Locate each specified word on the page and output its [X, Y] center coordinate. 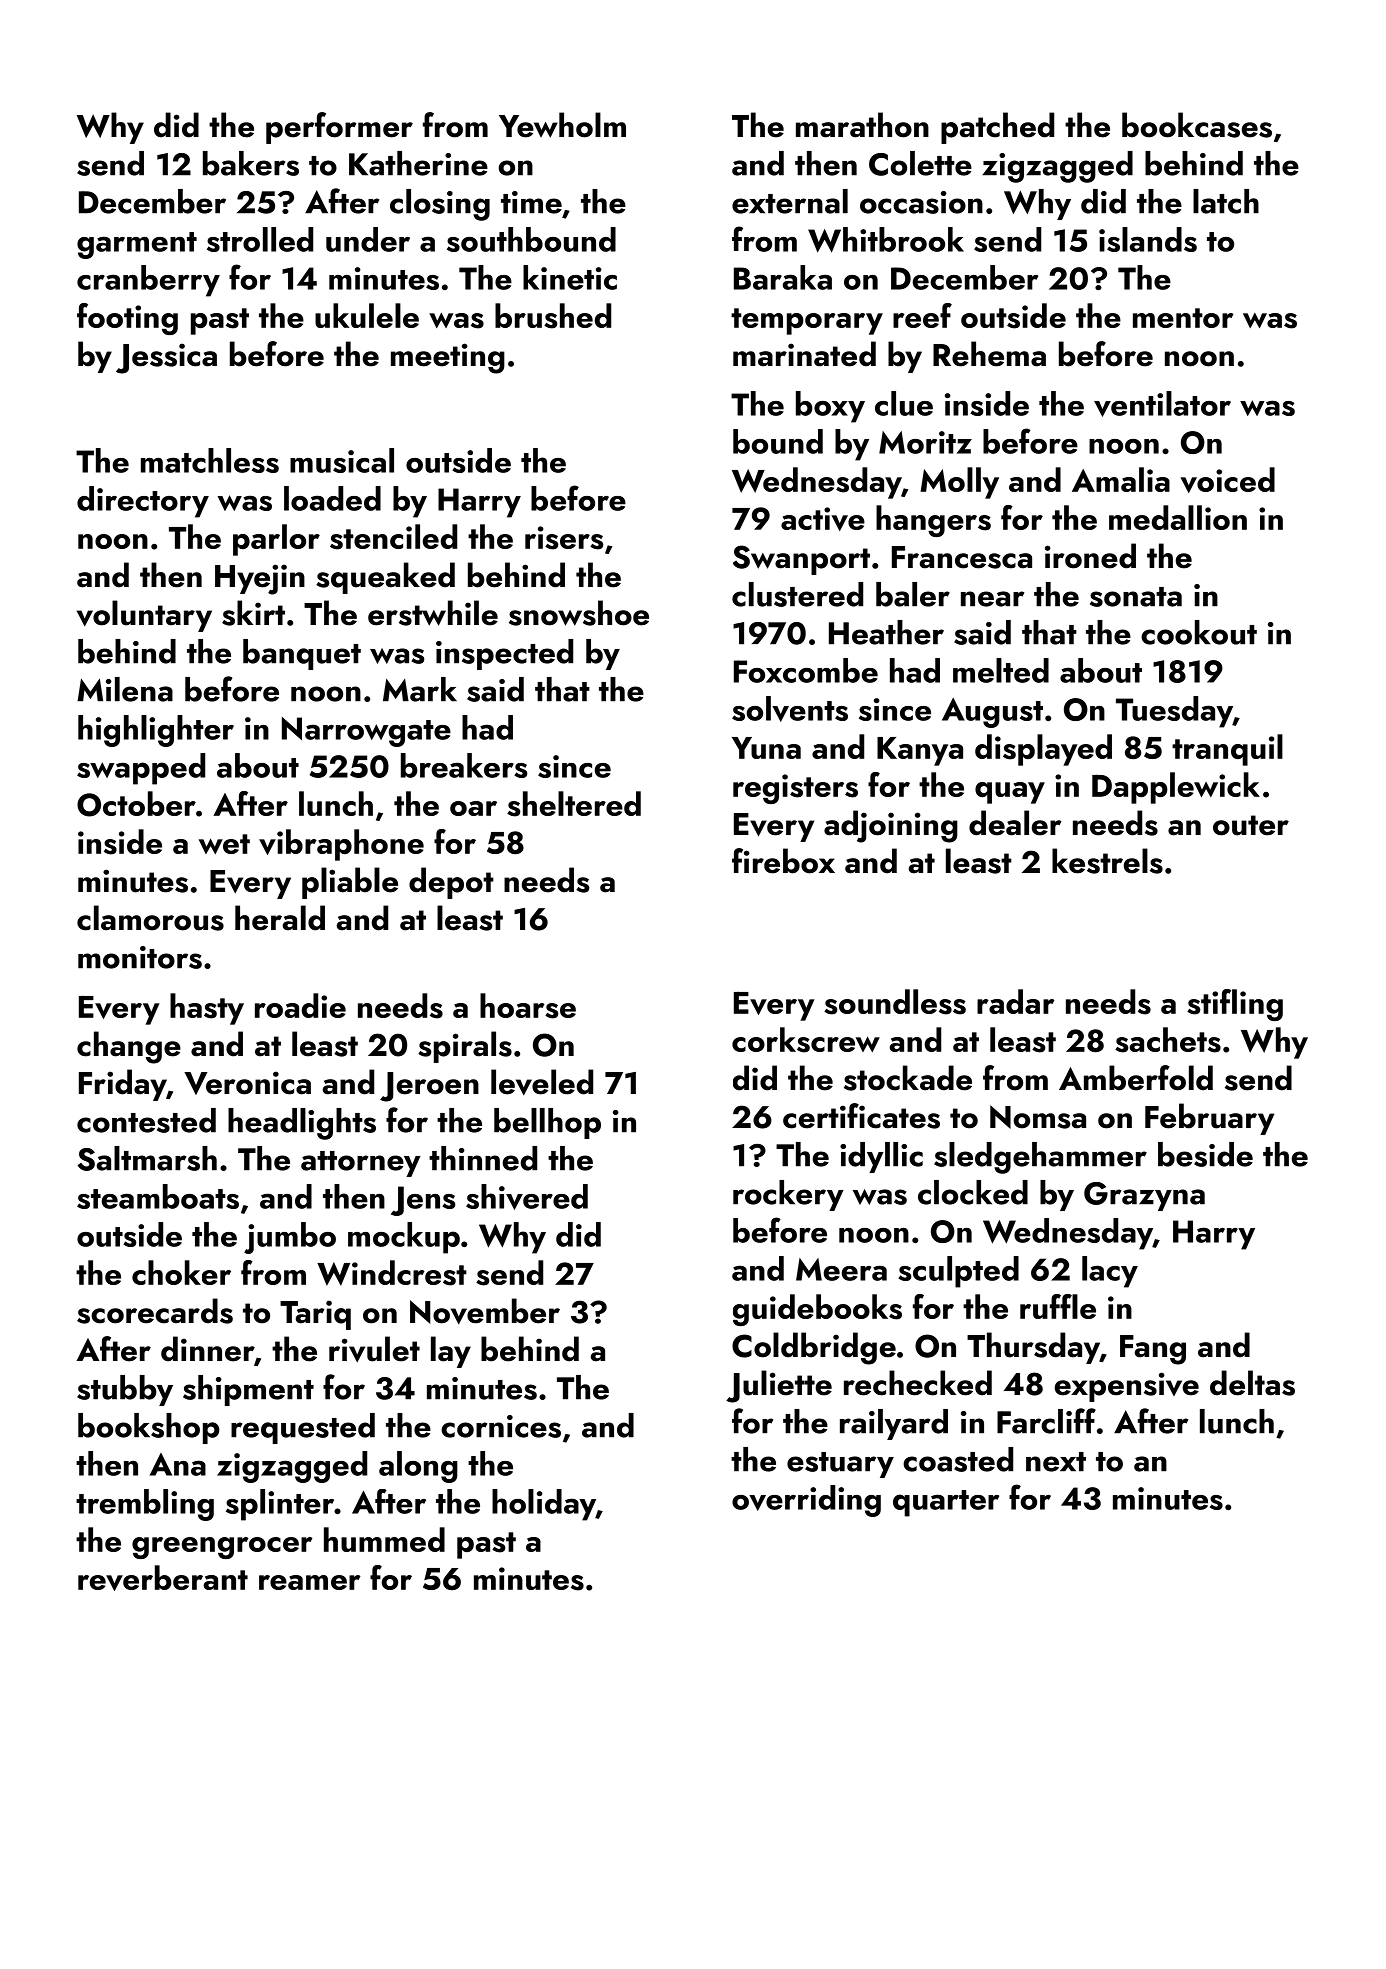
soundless [895, 1002]
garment [137, 245]
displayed [1043, 750]
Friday [123, 1085]
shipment [248, 1390]
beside [1205, 1154]
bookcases [1197, 125]
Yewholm [562, 125]
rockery [788, 1195]
